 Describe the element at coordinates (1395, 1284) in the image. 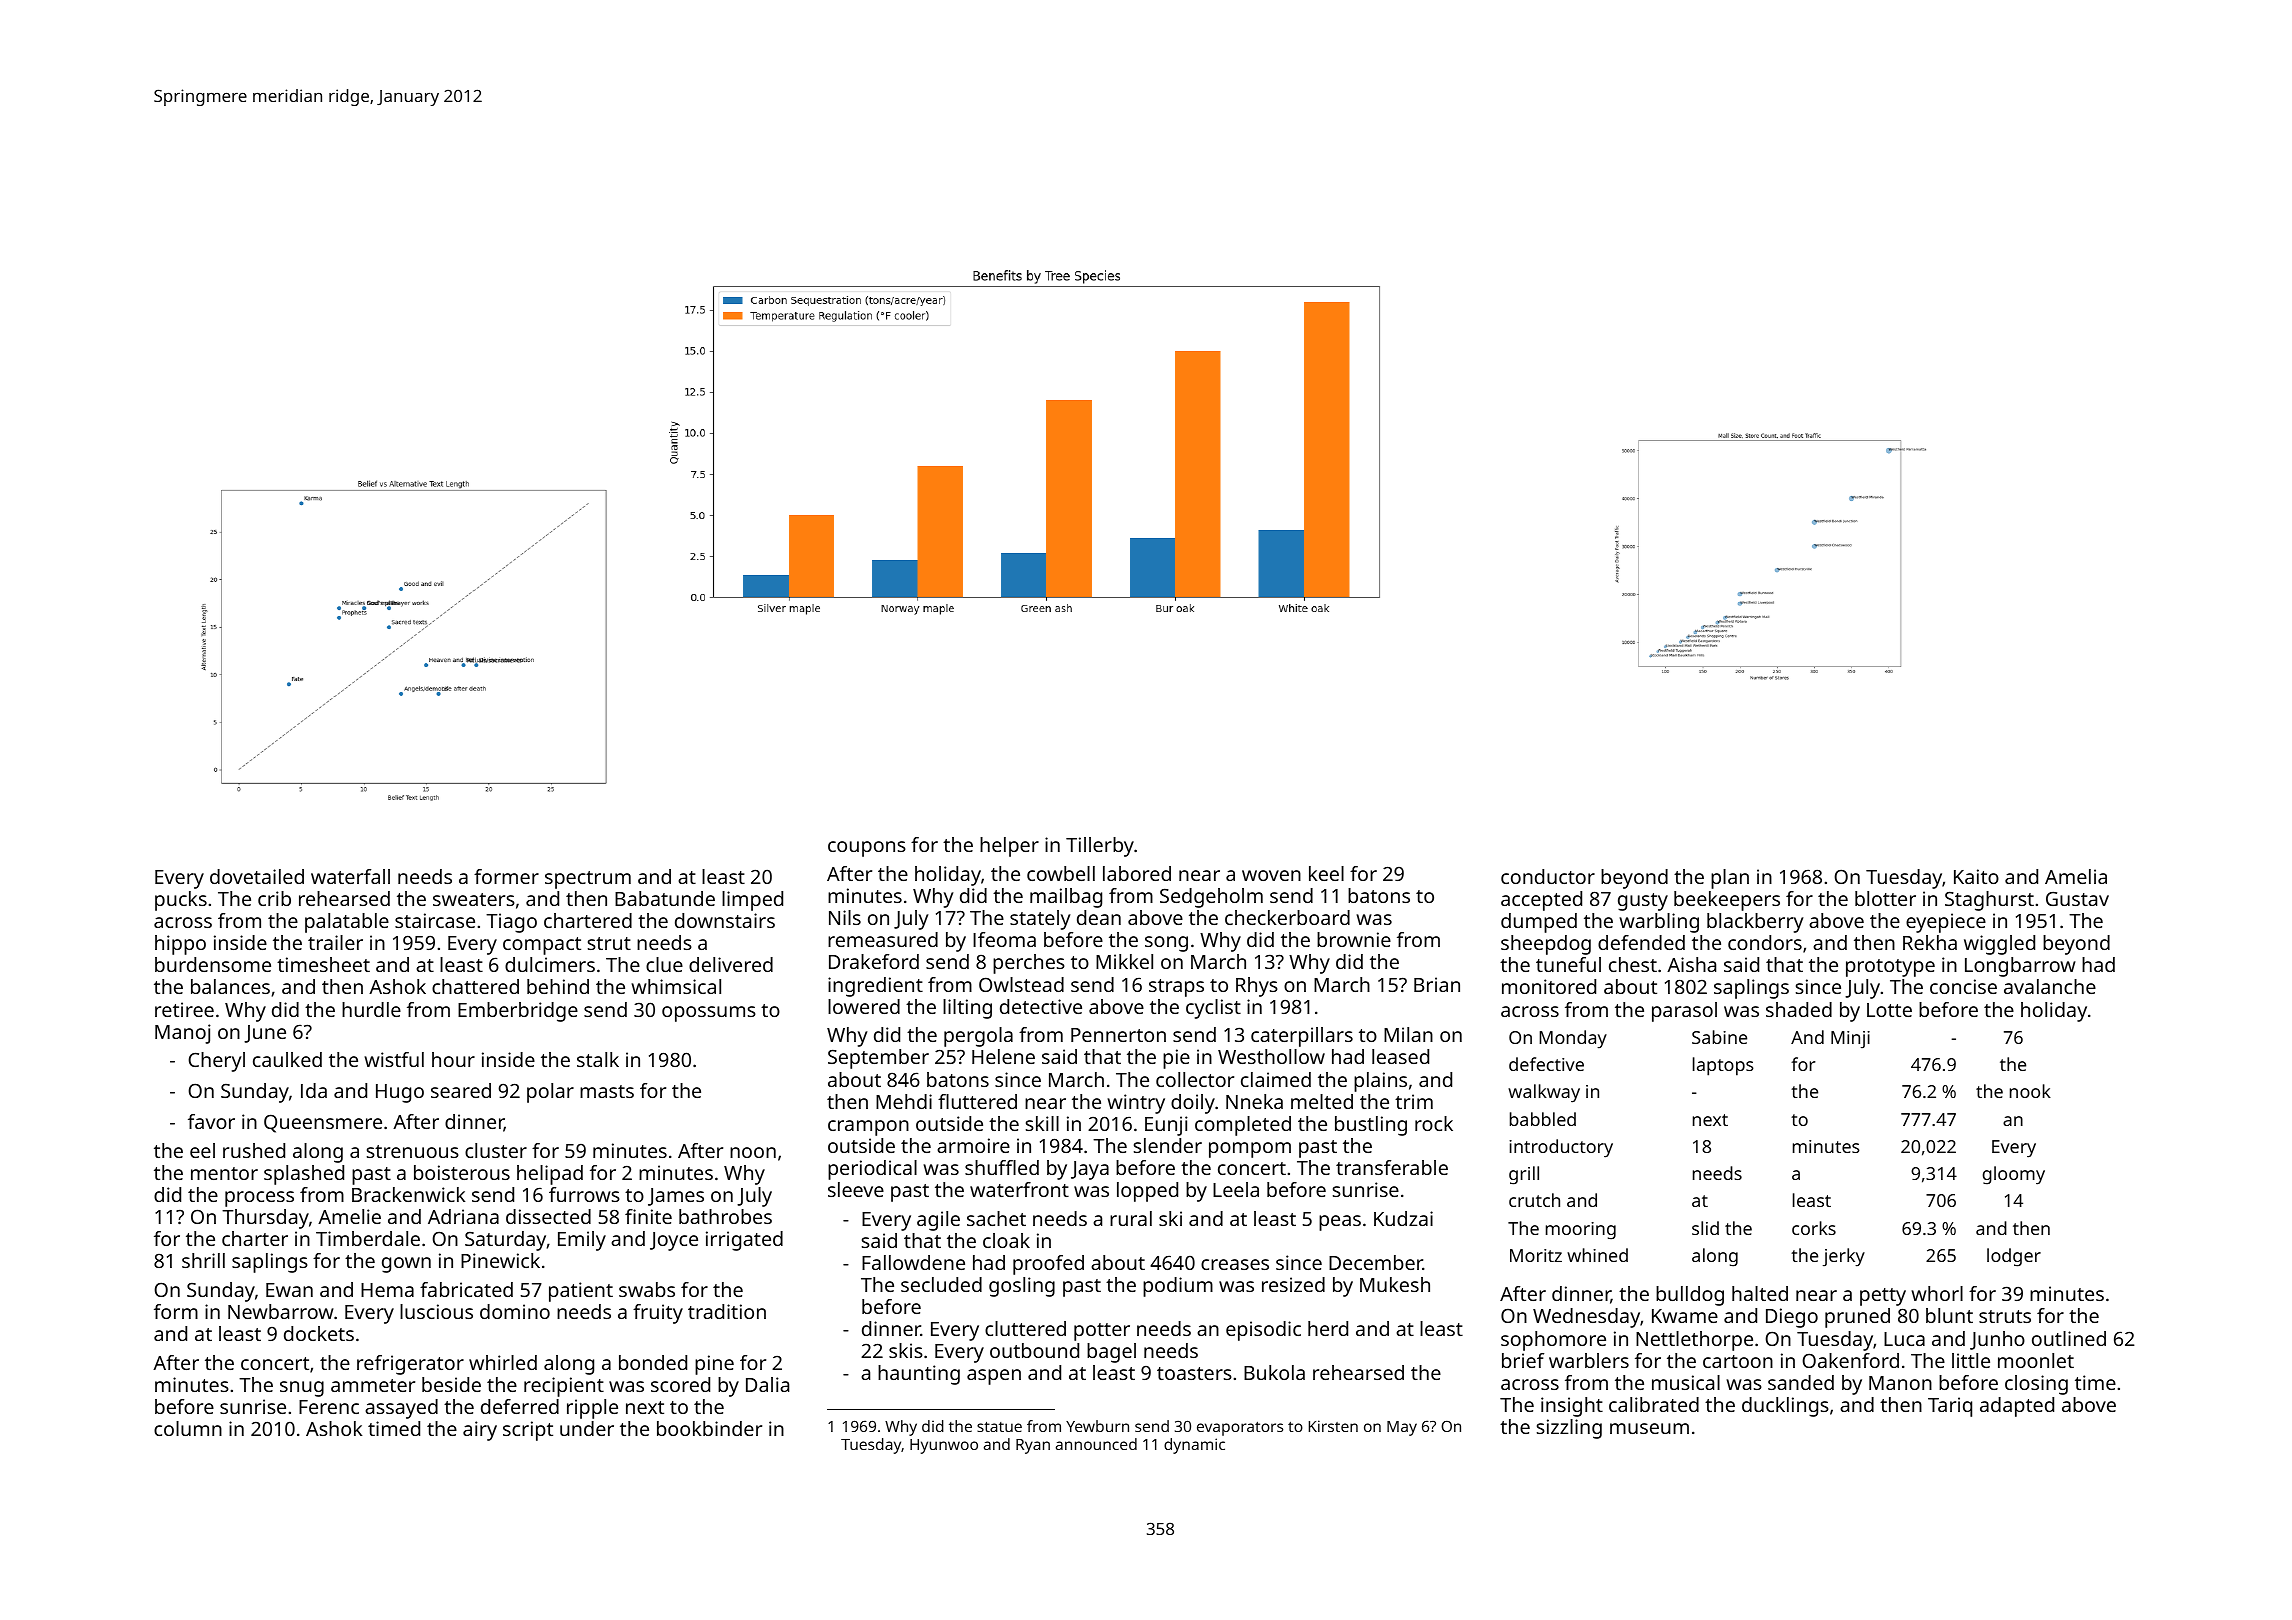

I see `Mukesh` at that location.
